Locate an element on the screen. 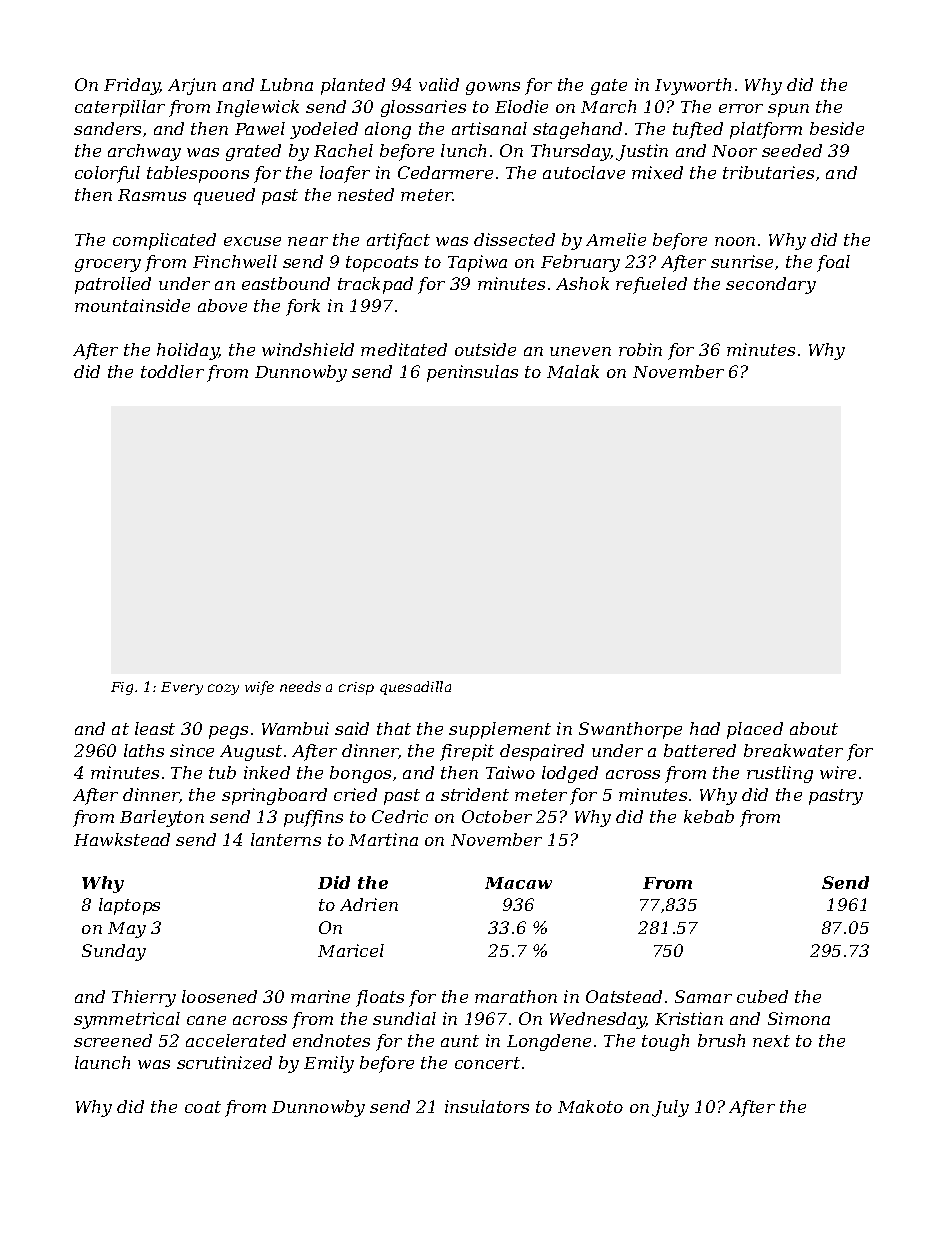 The height and width of the screenshot is (1233, 952). about is located at coordinates (814, 728).
